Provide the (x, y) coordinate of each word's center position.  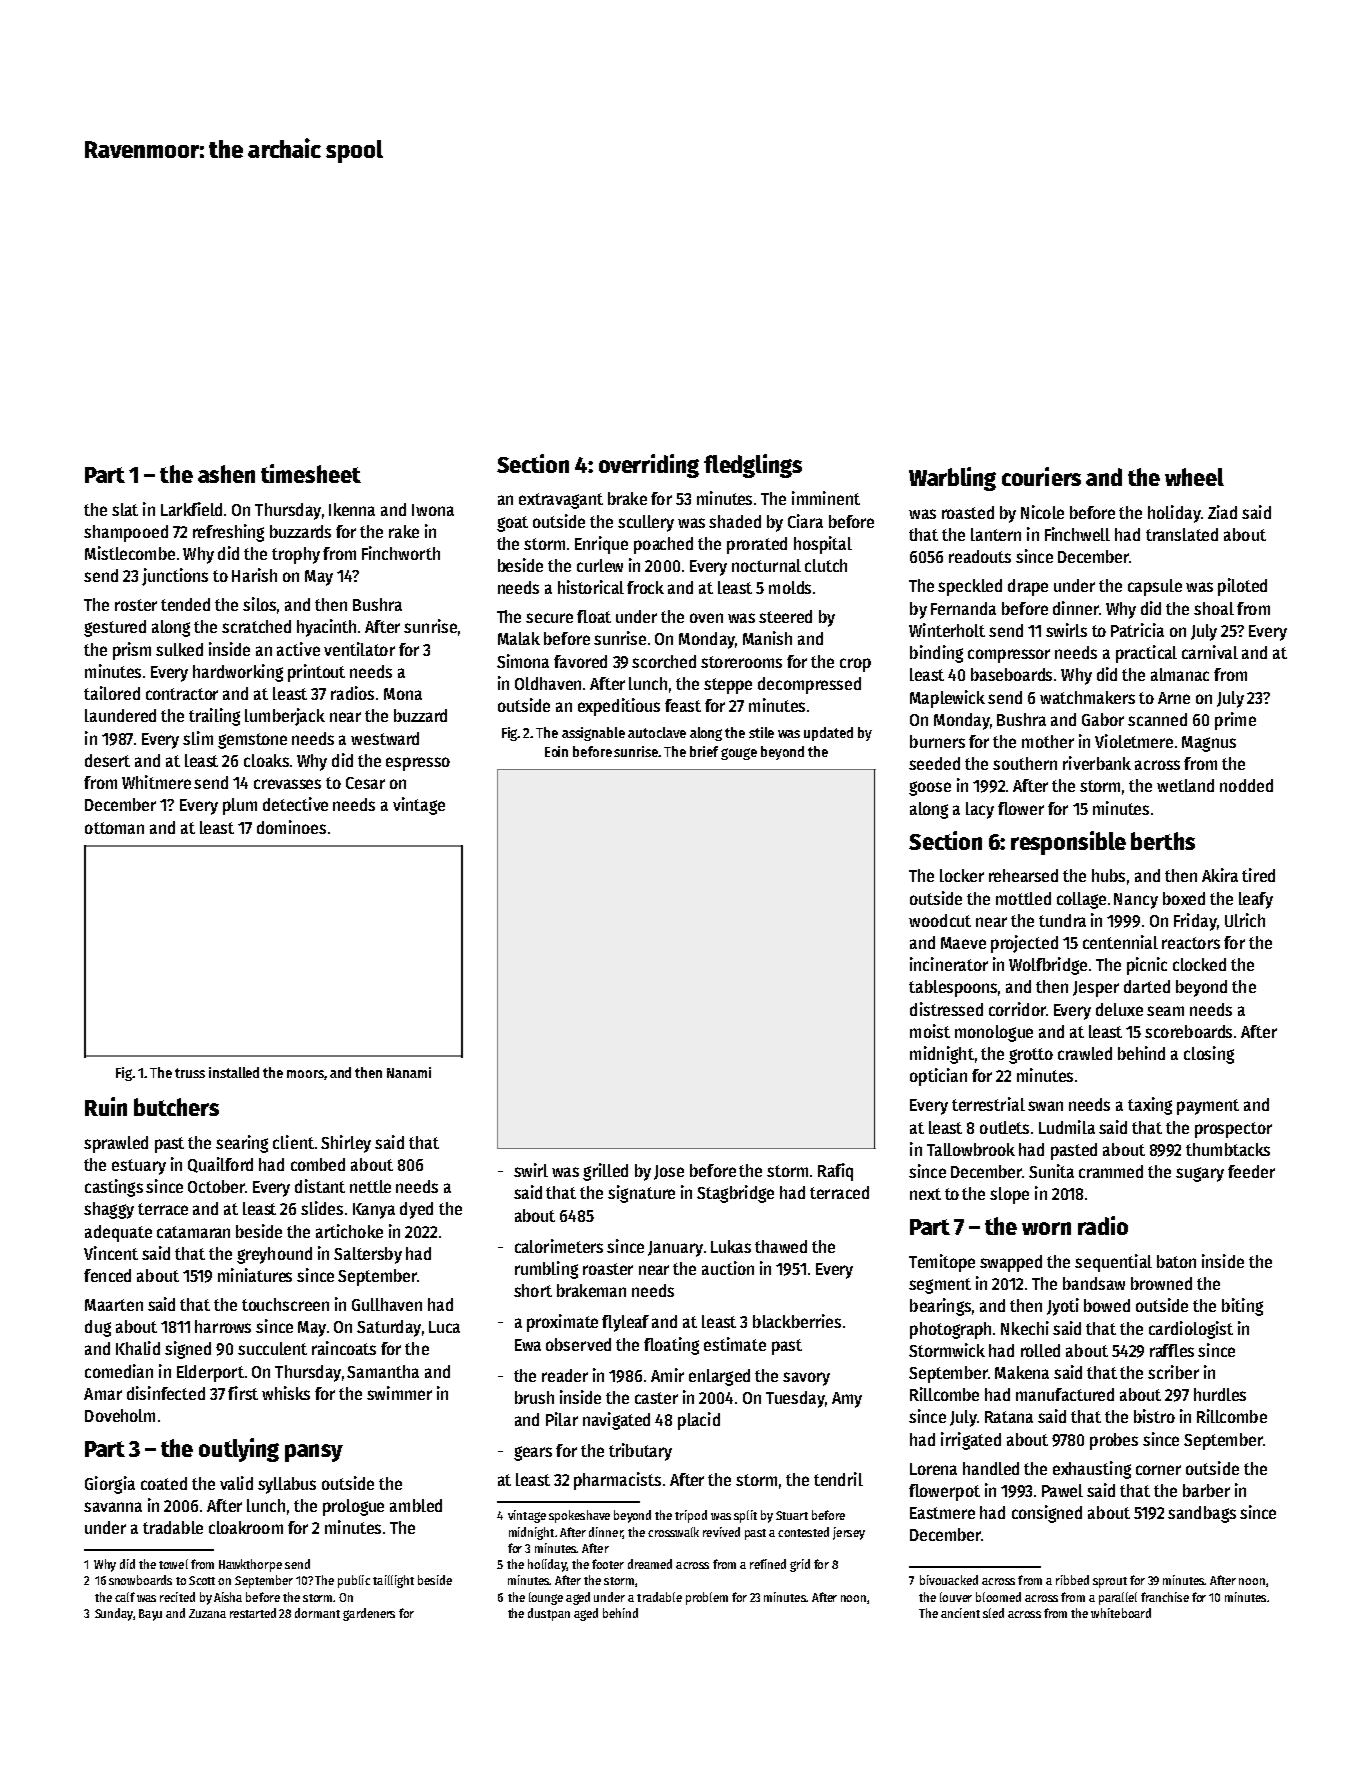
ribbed (1072, 1580)
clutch (826, 565)
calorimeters (559, 1246)
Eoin (556, 751)
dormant (317, 1613)
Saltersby (368, 1255)
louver (956, 1597)
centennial (1120, 942)
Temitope (942, 1263)
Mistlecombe (130, 553)
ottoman (114, 828)
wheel (1194, 477)
